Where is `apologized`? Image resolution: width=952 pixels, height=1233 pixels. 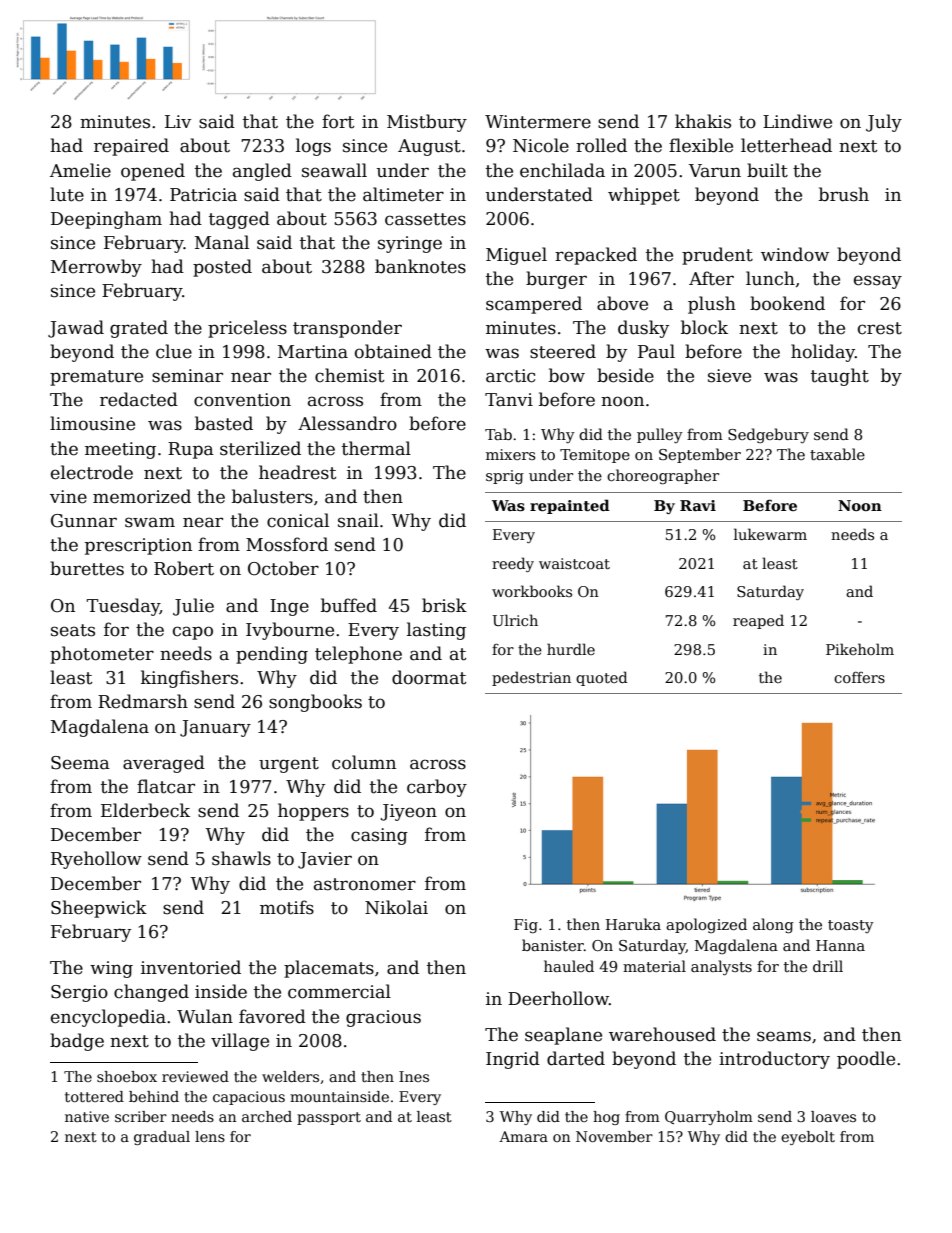 apologized is located at coordinates (706, 926).
